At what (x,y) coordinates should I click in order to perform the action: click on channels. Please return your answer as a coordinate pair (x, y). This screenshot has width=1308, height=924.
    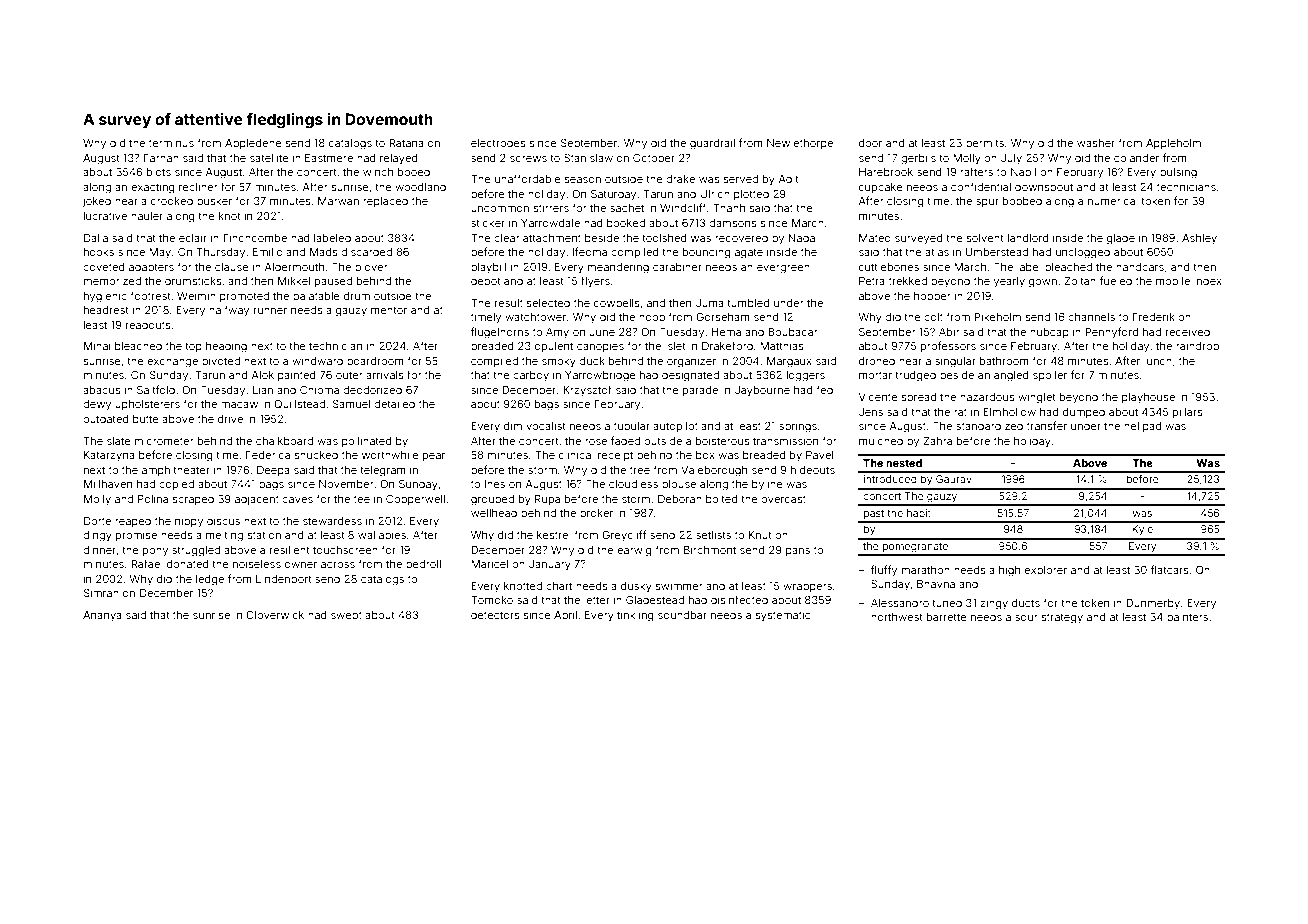
    Looking at the image, I should click on (1091, 317).
